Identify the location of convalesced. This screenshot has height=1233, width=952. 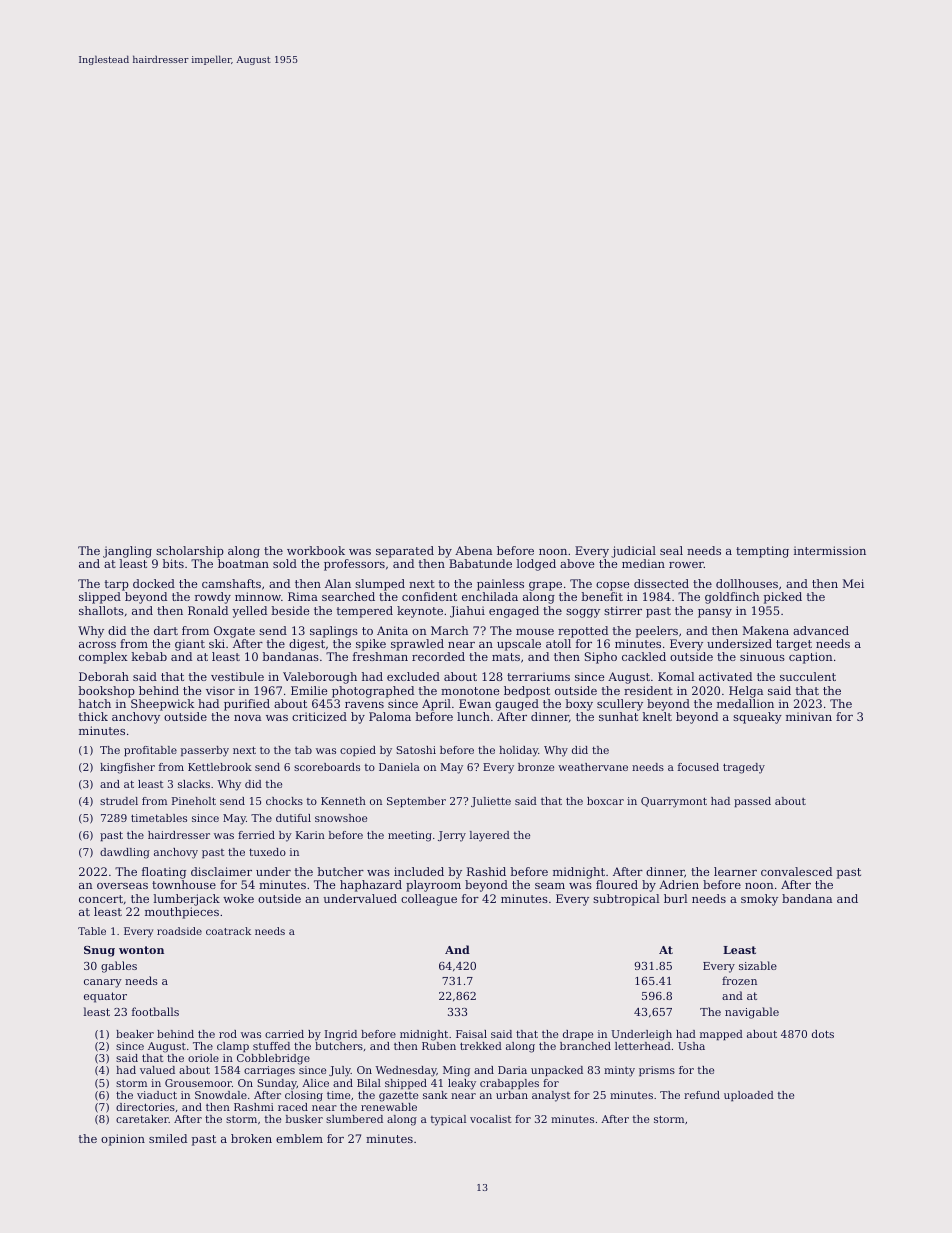
(796, 871).
